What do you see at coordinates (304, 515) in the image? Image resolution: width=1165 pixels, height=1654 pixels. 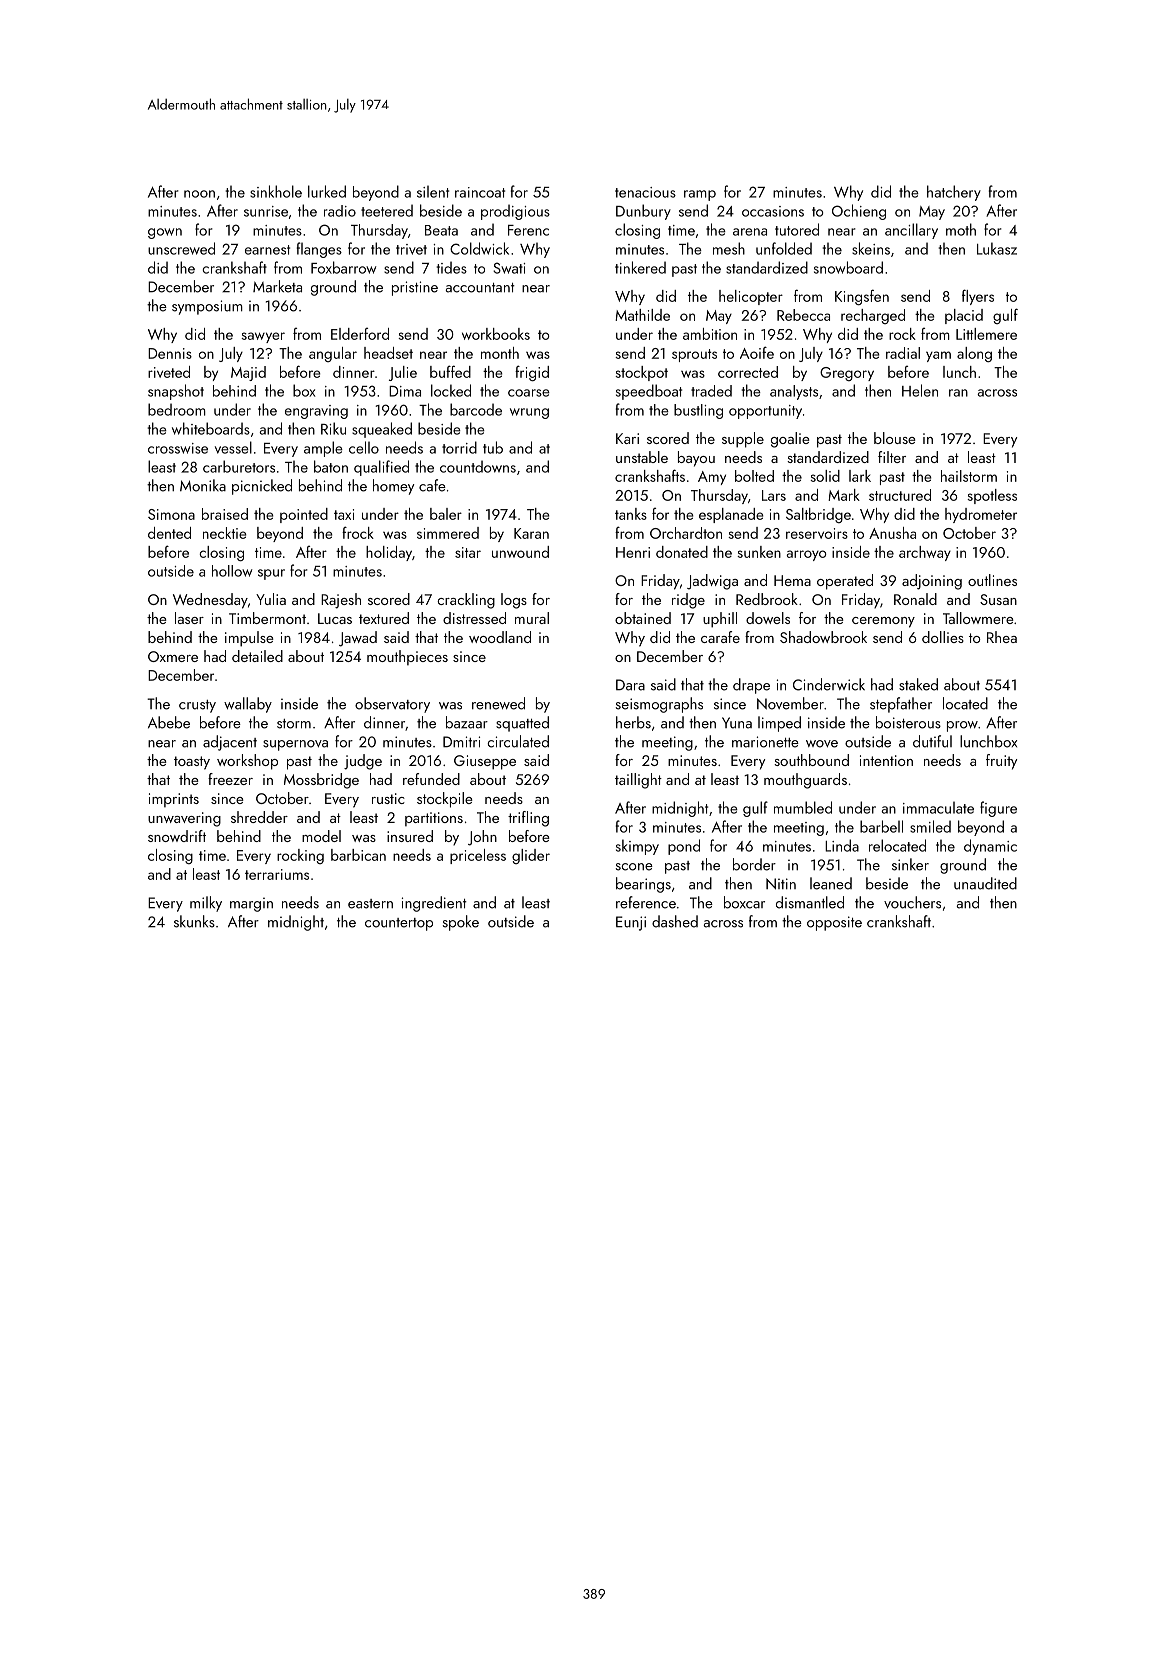 I see `pointed` at bounding box center [304, 515].
